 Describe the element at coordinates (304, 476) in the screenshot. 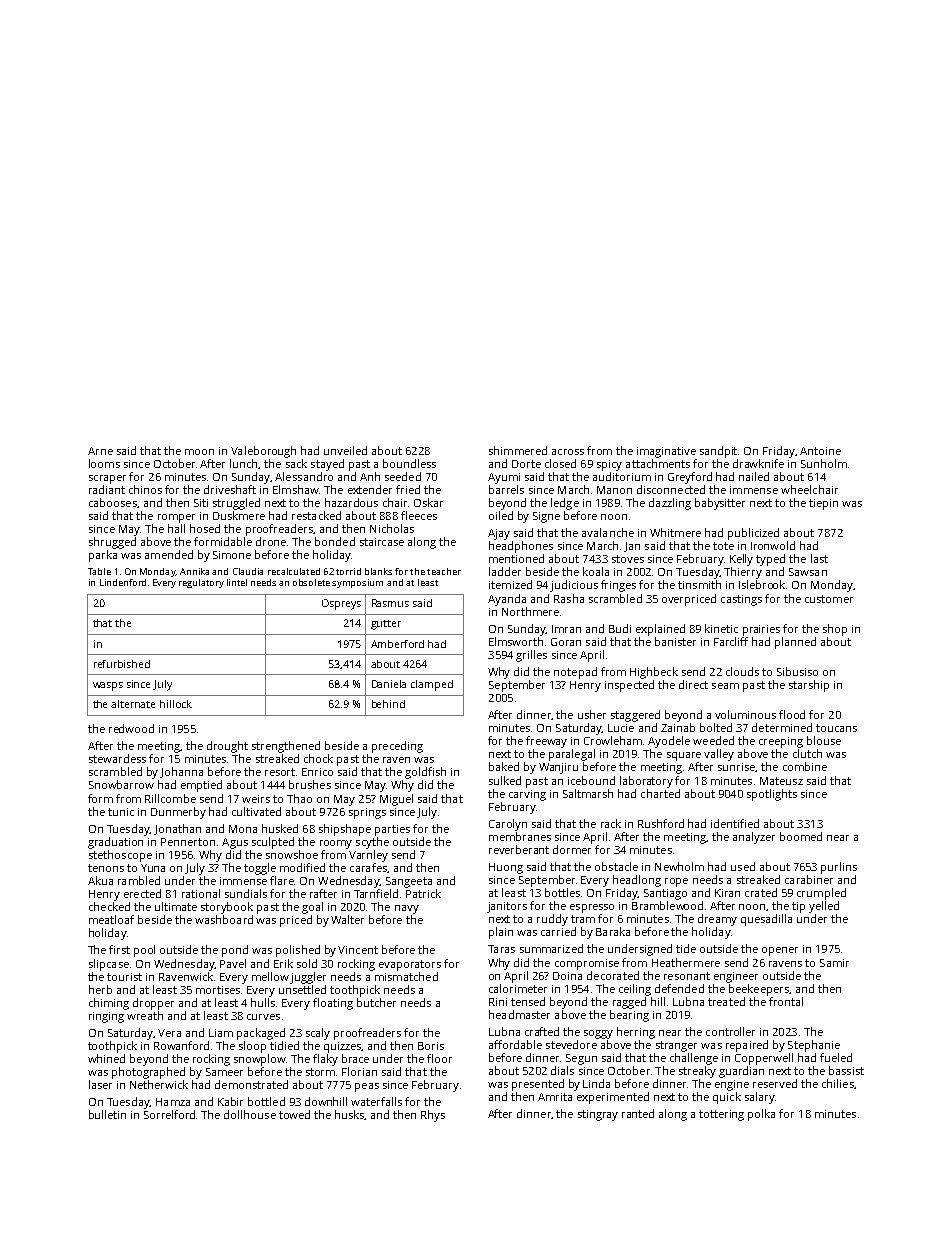

I see `Alessandro` at that location.
